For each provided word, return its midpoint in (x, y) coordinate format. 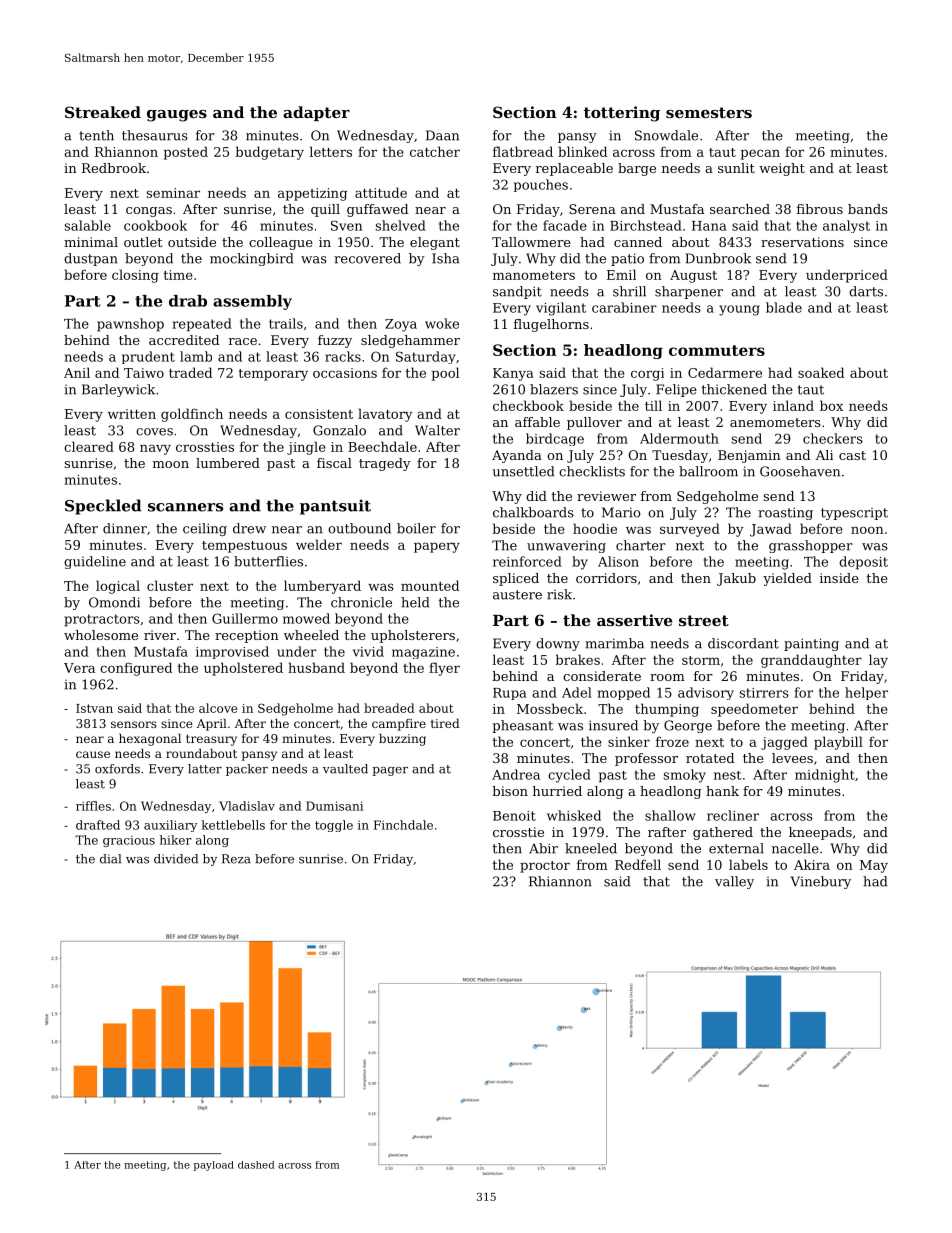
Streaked (103, 112)
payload (214, 1166)
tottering (622, 114)
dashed (256, 1165)
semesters (709, 112)
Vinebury (821, 882)
